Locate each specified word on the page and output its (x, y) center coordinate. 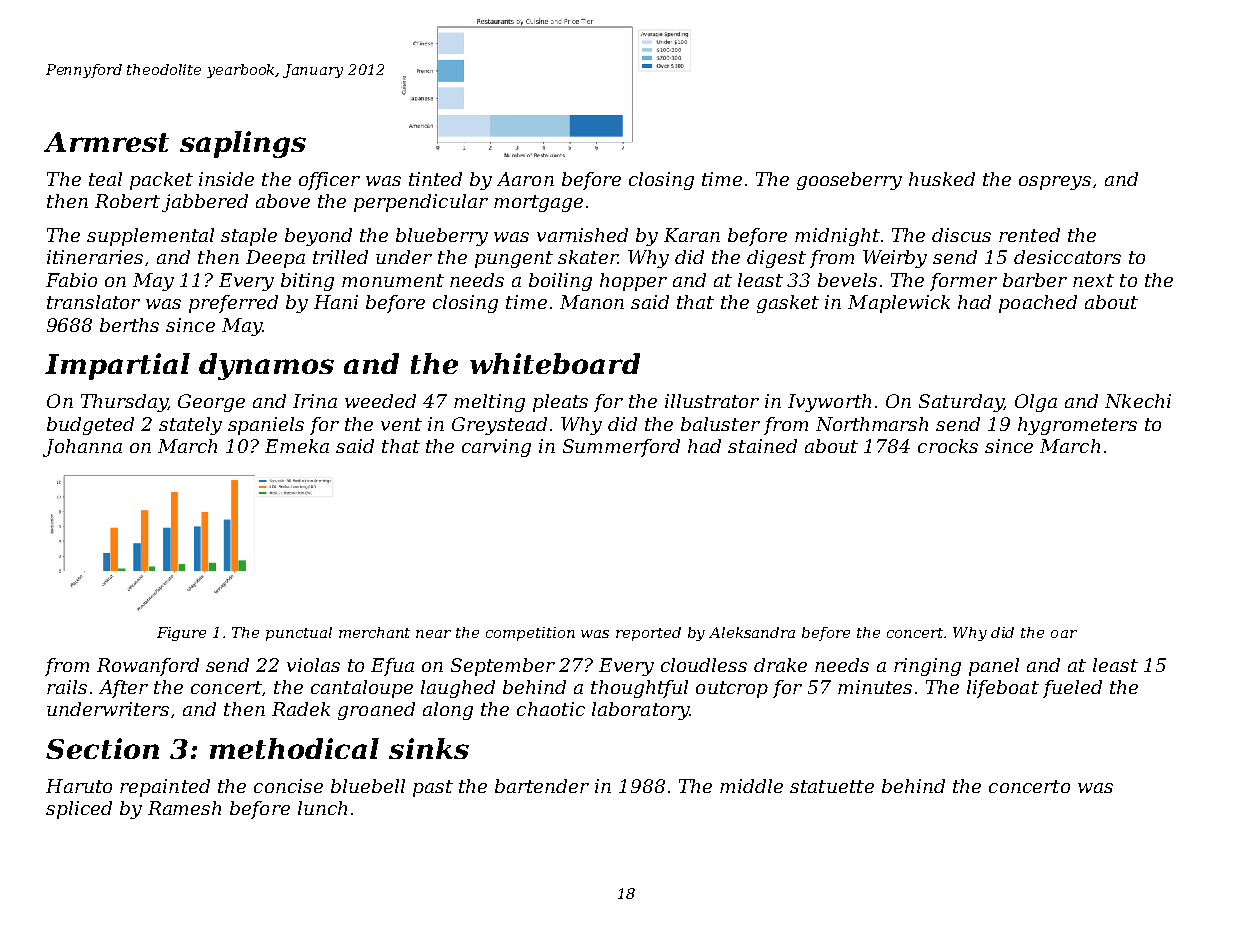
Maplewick (899, 304)
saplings (243, 144)
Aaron (525, 179)
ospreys (1055, 183)
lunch (322, 808)
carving (496, 448)
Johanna (82, 448)
